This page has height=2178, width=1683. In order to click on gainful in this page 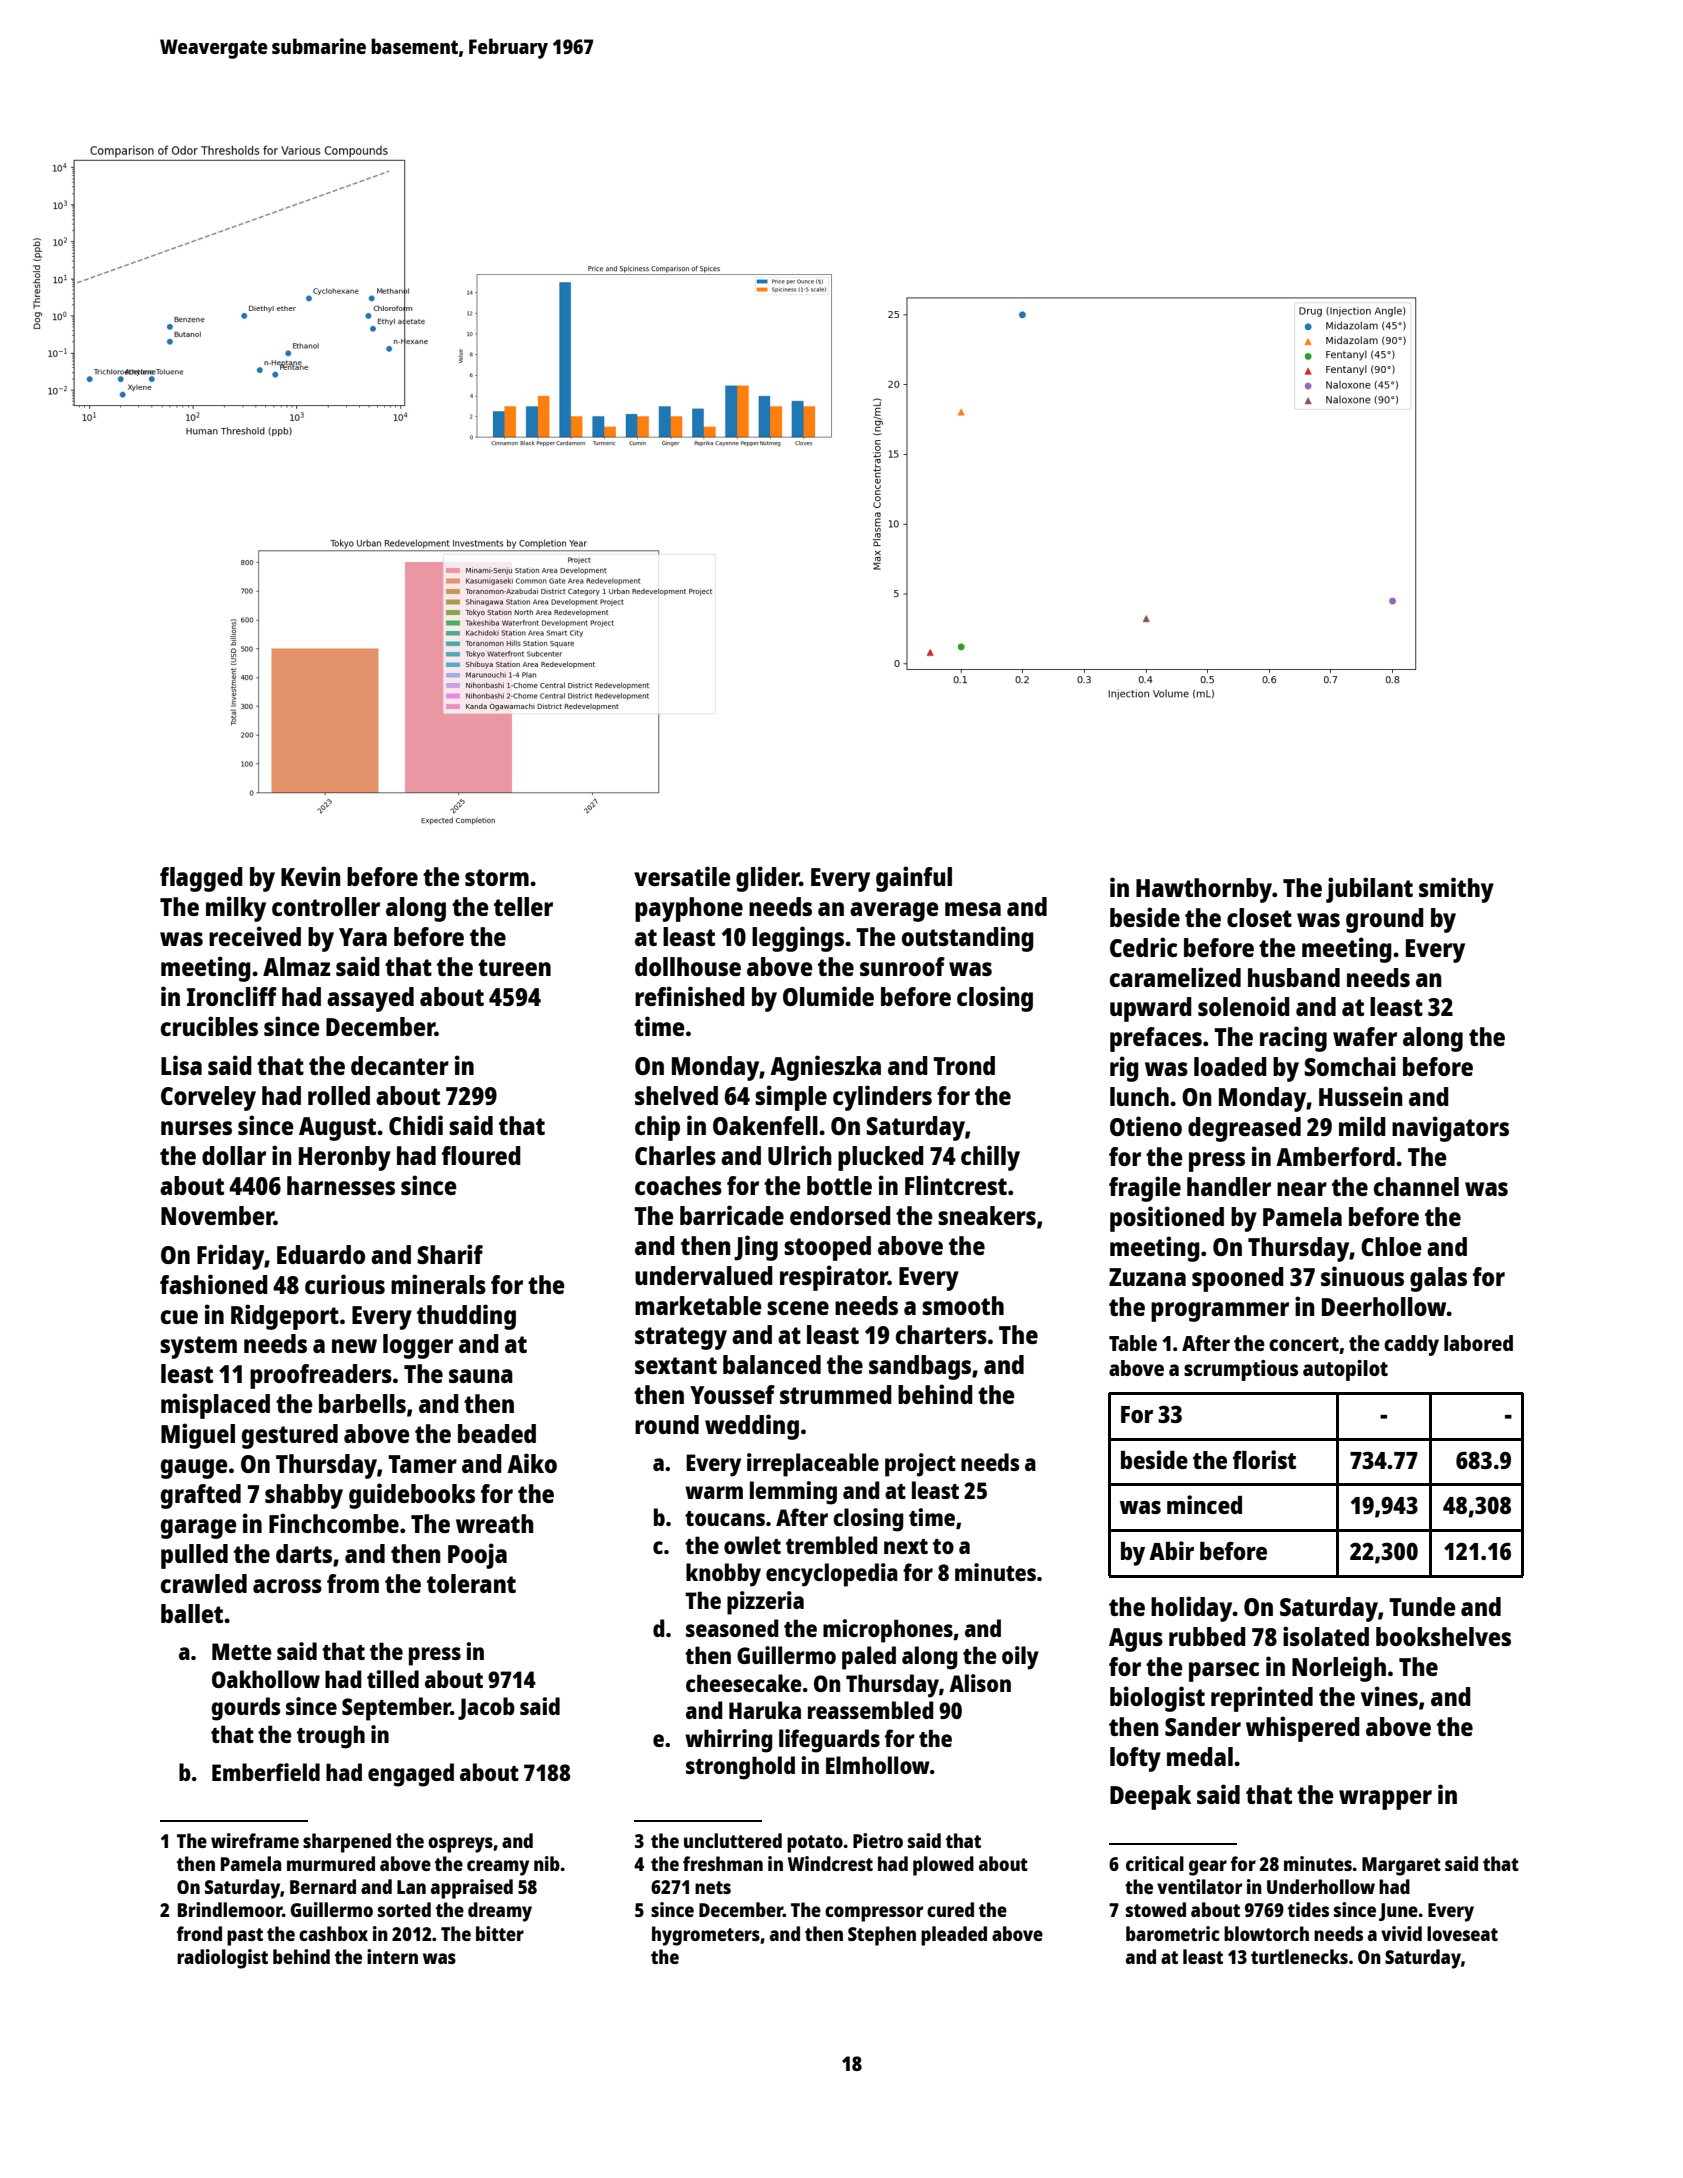, I will do `click(914, 879)`.
